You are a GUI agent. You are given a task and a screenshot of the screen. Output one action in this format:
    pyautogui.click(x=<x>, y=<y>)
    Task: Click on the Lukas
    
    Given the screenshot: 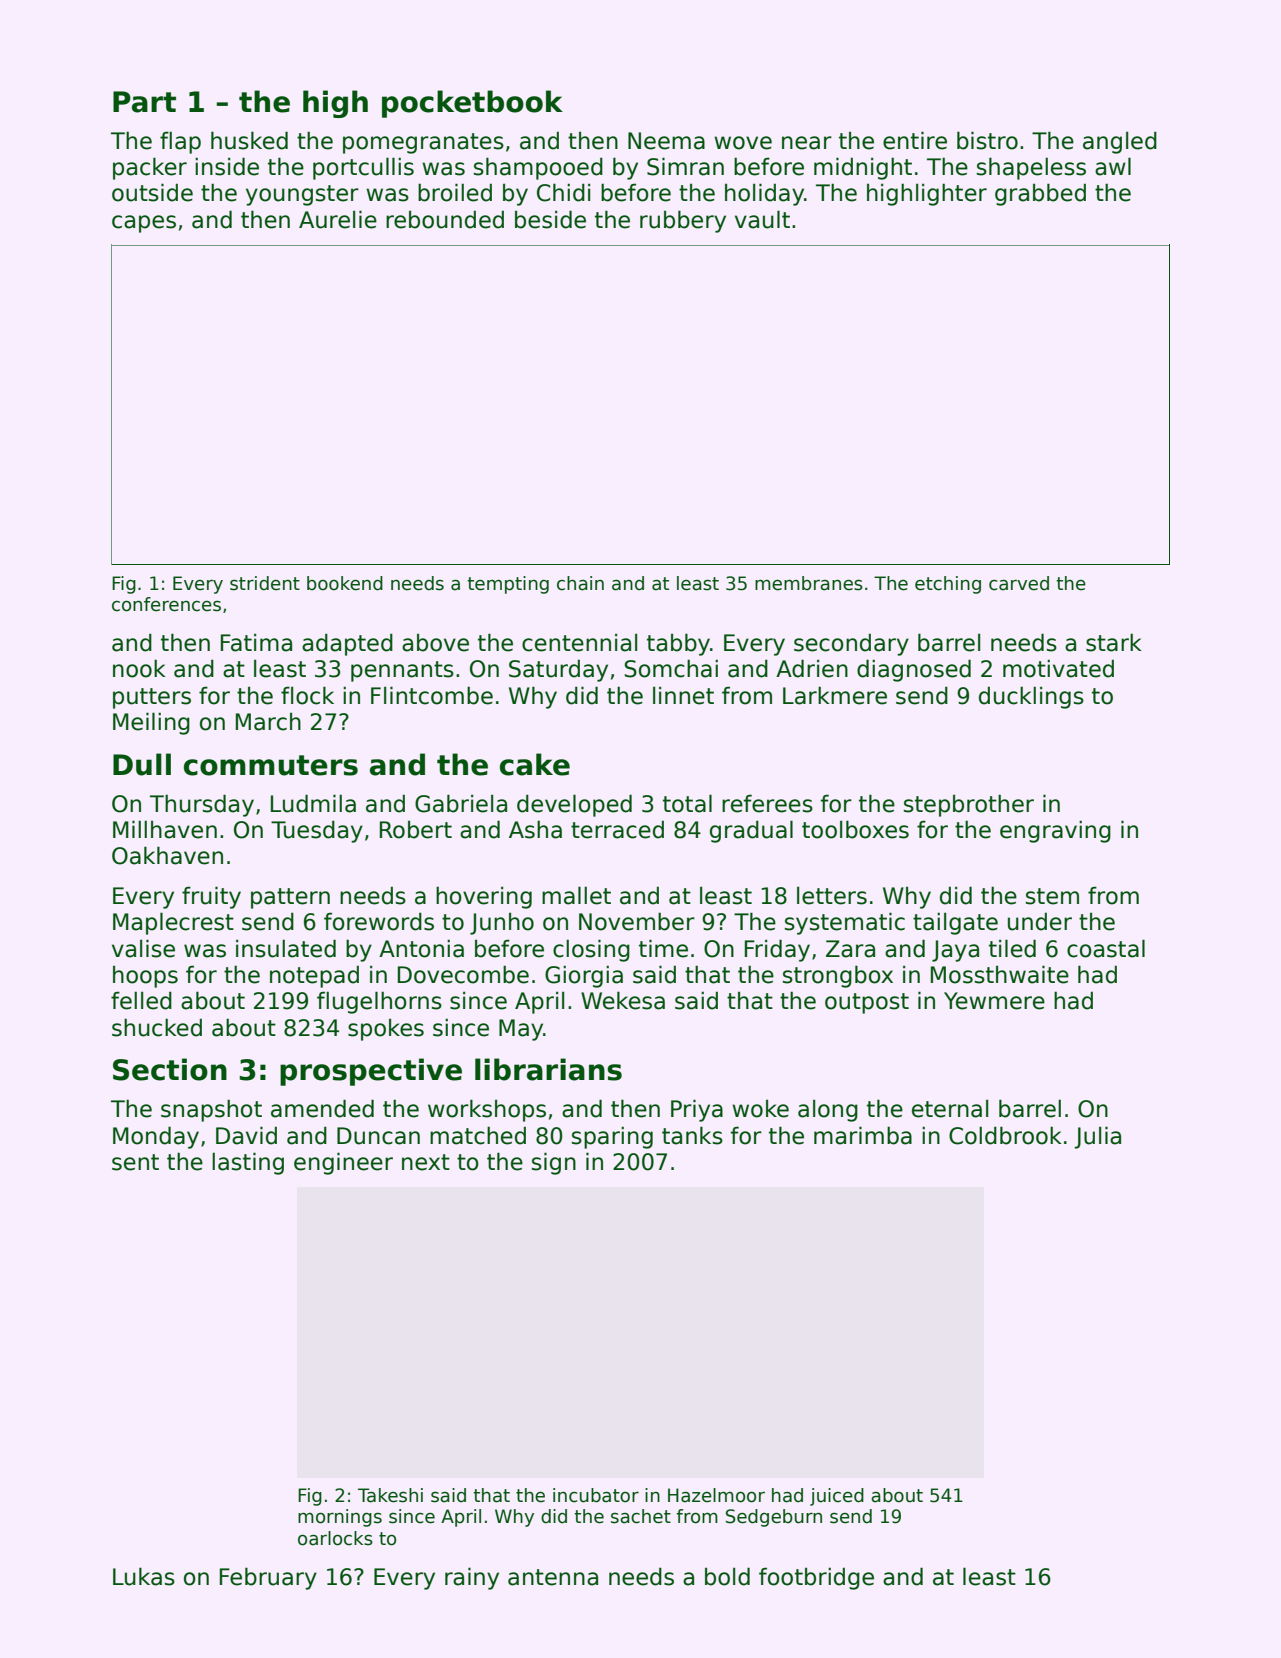 What is the action you would take?
    pyautogui.click(x=144, y=1576)
